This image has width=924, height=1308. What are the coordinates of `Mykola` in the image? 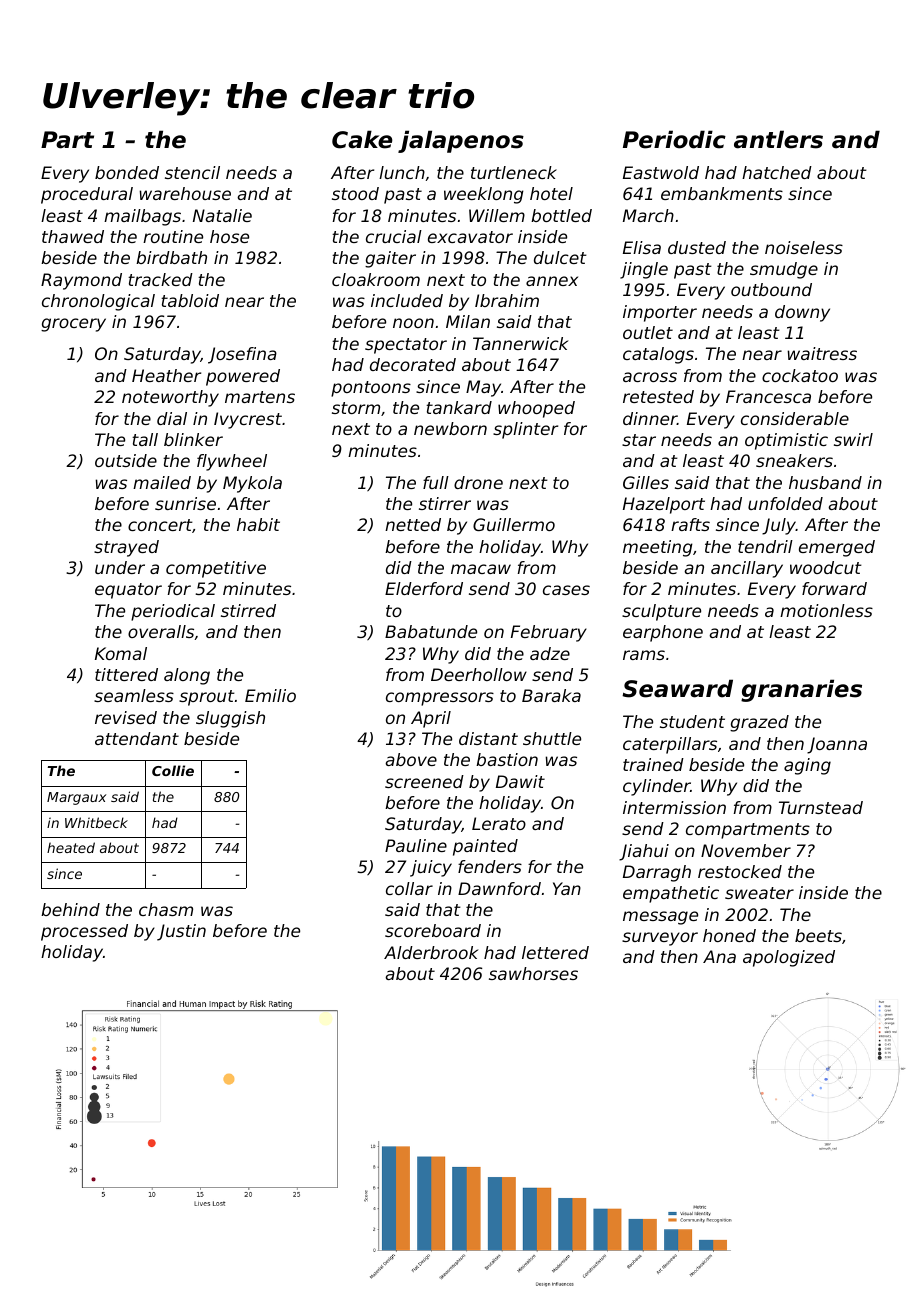 It's located at (252, 484).
